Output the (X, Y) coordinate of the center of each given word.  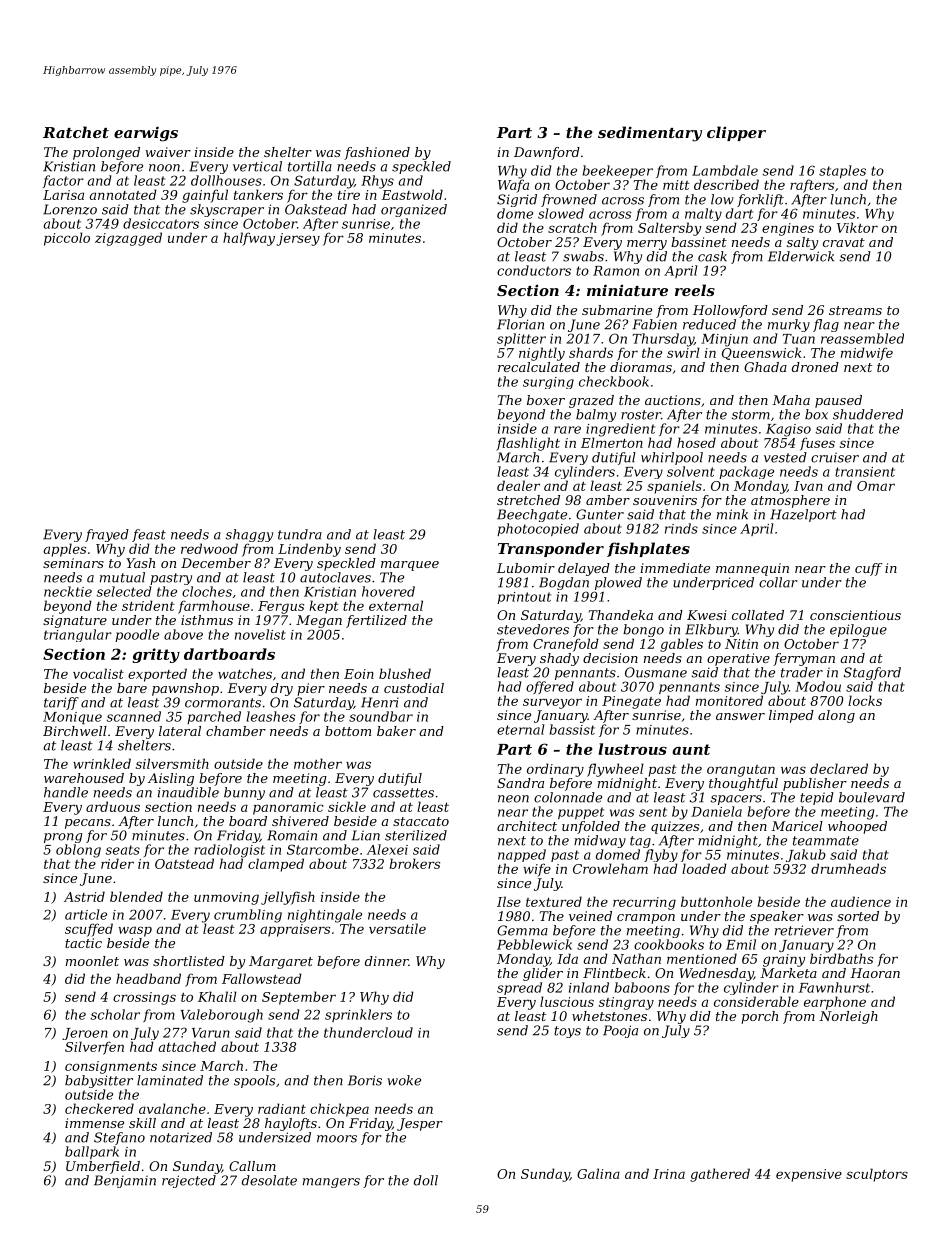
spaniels (674, 487)
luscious (567, 1001)
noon (164, 168)
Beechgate (532, 515)
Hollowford (730, 311)
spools (254, 1081)
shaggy (249, 535)
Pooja (620, 1031)
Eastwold (412, 194)
